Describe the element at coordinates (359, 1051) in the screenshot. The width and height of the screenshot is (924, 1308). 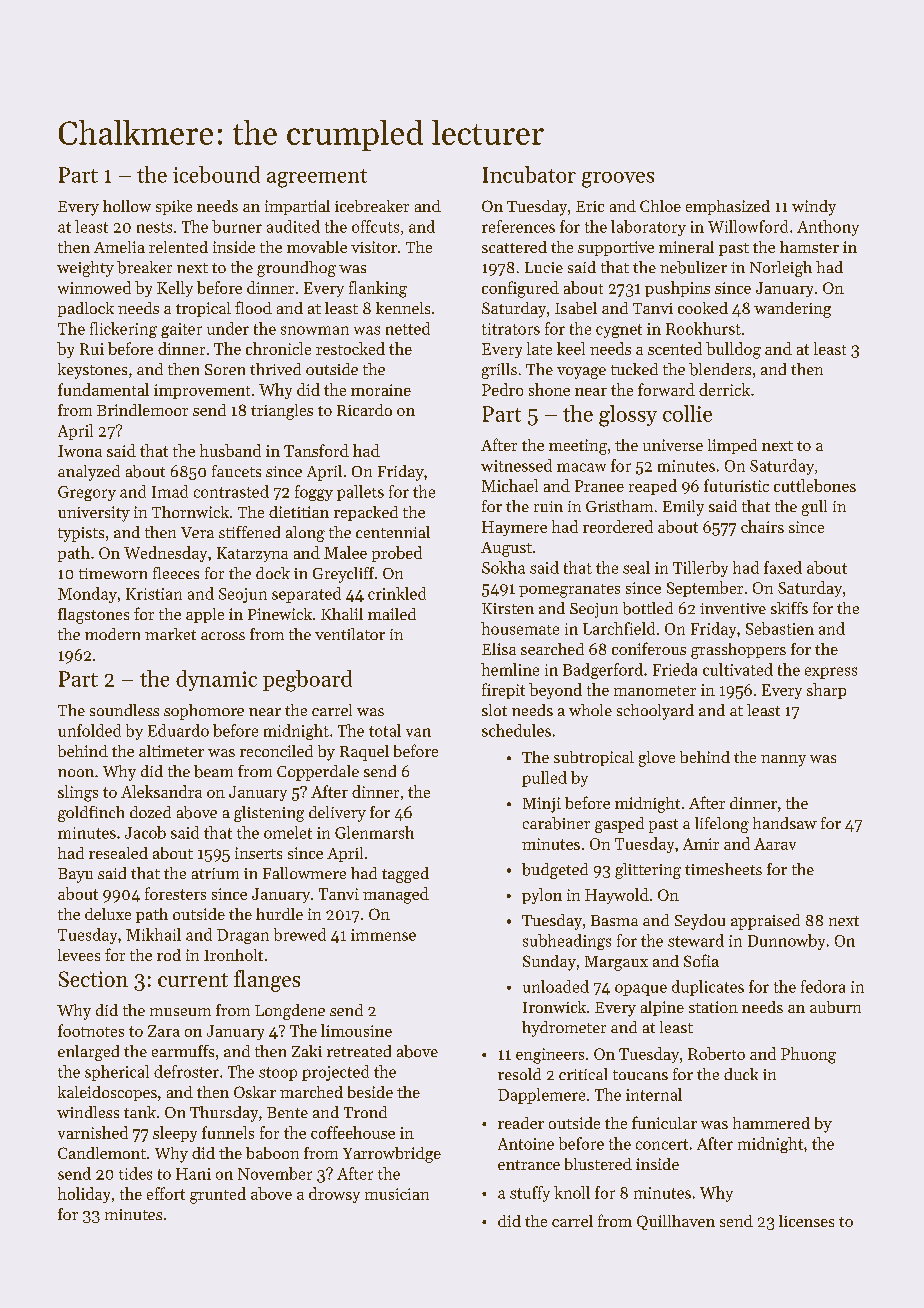
I see `retreated` at that location.
